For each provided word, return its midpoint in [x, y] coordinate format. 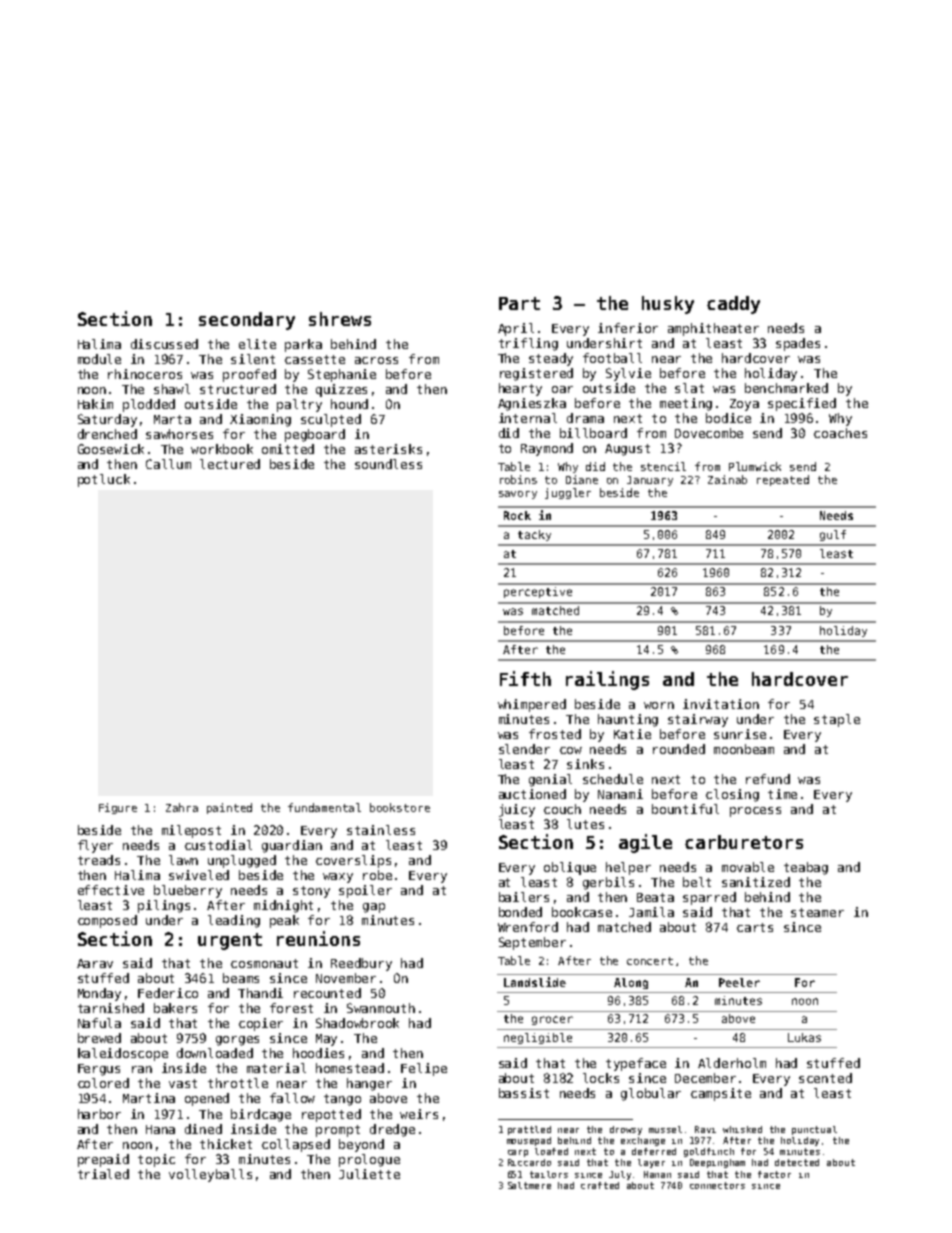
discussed [164, 344]
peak [284, 921]
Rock [517, 515]
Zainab [727, 479]
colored [103, 1083]
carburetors [744, 842]
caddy [733, 305]
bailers [524, 897]
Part [519, 303]
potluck [104, 480]
